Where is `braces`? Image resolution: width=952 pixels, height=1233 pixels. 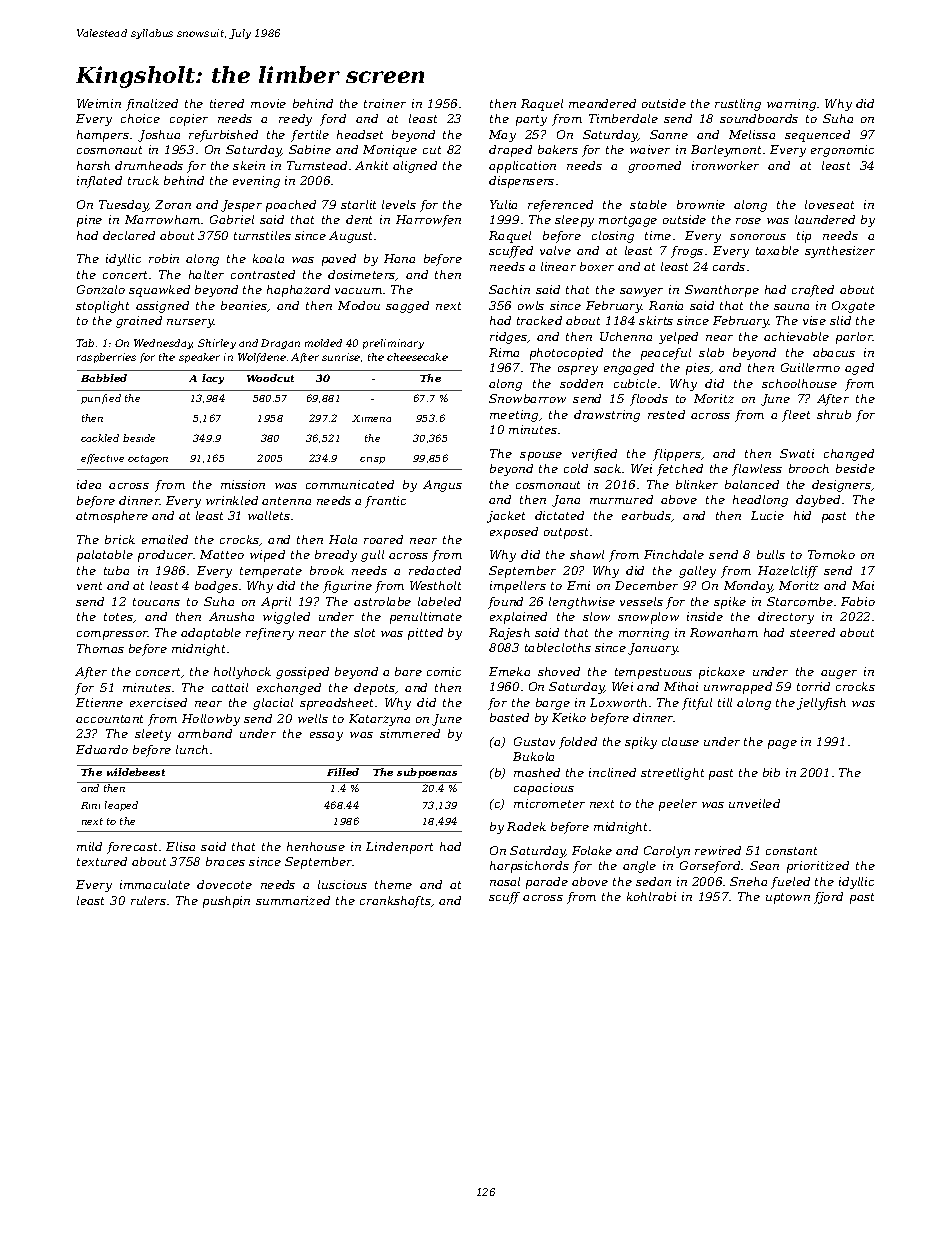
braces is located at coordinates (225, 861).
